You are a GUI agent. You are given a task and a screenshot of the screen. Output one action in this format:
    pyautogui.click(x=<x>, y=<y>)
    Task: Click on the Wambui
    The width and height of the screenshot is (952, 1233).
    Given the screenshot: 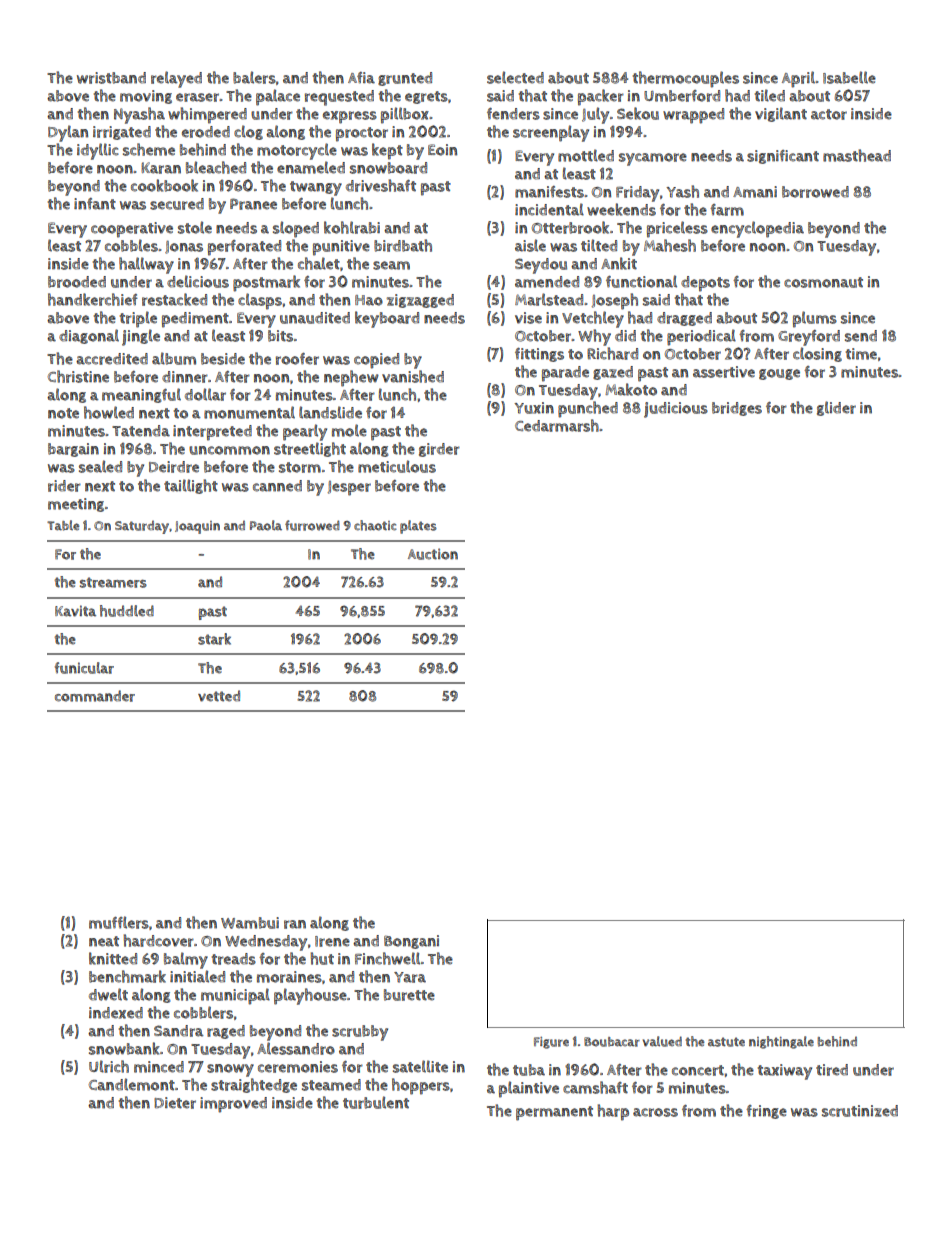 What is the action you would take?
    pyautogui.click(x=250, y=923)
